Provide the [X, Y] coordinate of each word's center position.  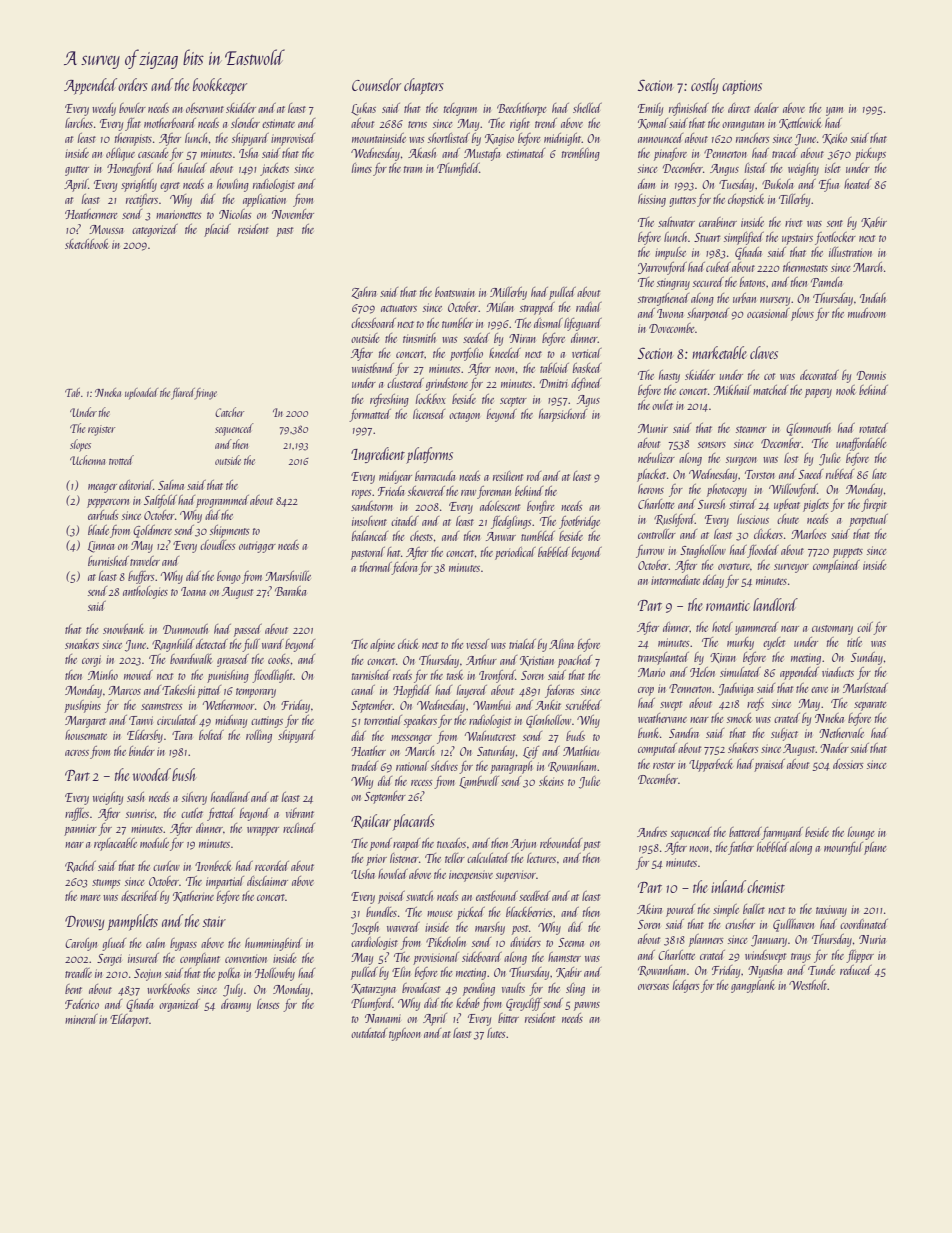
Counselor [376, 84]
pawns [587, 1006]
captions [742, 87]
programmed [222, 501]
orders [133, 84]
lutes [496, 1033]
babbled [554, 552]
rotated [873, 428]
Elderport [129, 1020]
